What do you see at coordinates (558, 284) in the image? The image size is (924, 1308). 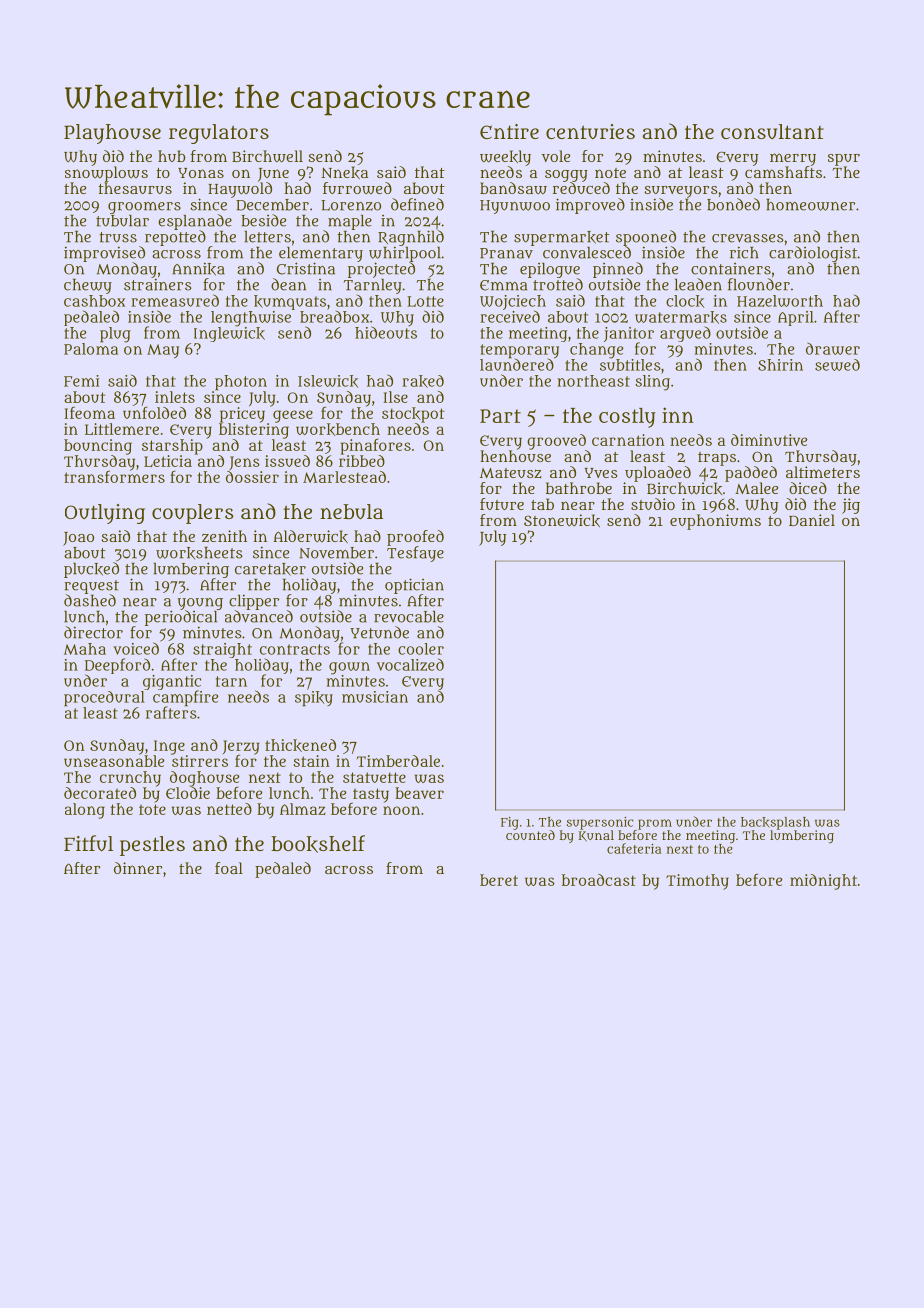 I see `trotted` at bounding box center [558, 284].
